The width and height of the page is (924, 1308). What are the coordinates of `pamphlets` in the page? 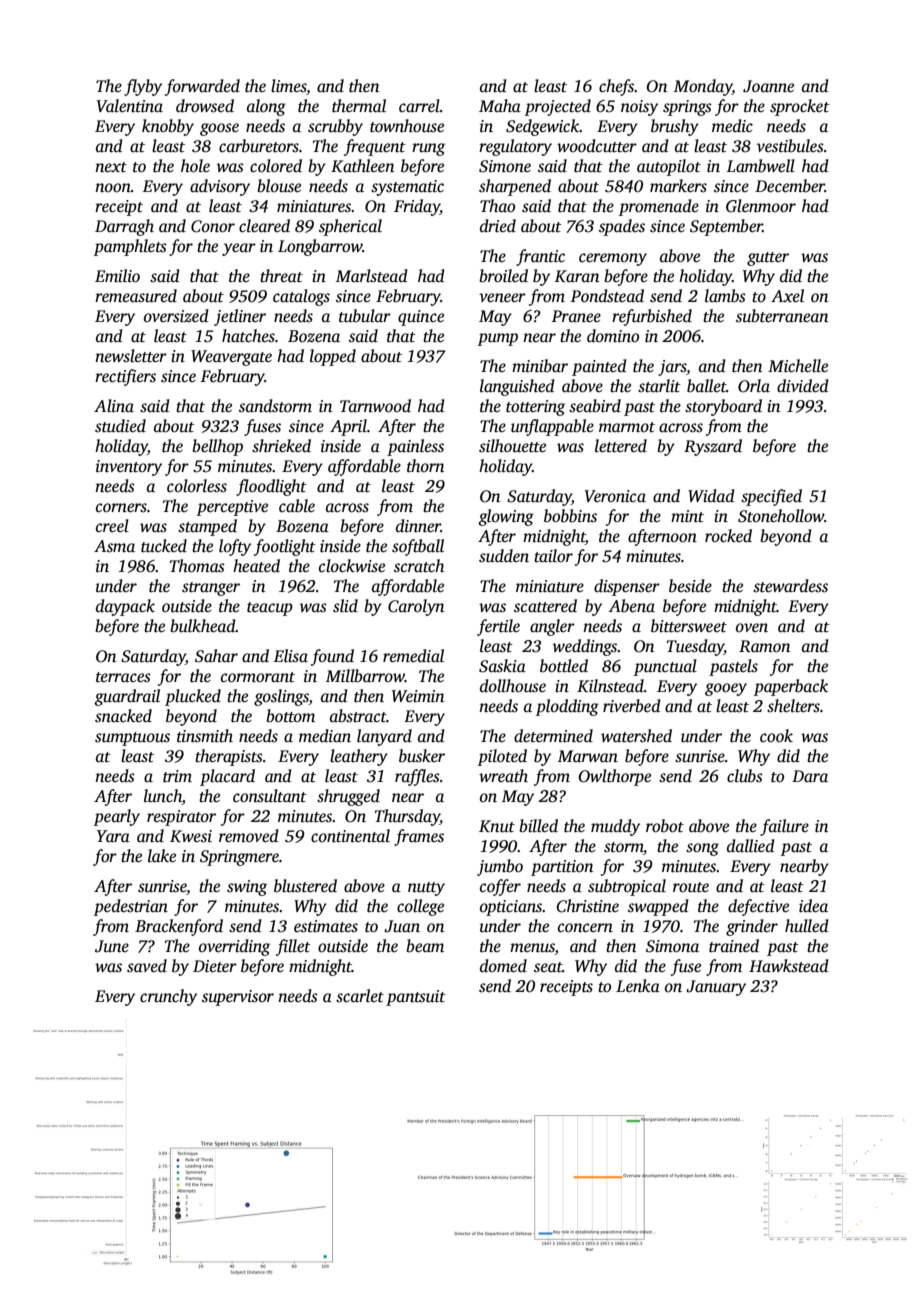 It's located at (130, 247).
